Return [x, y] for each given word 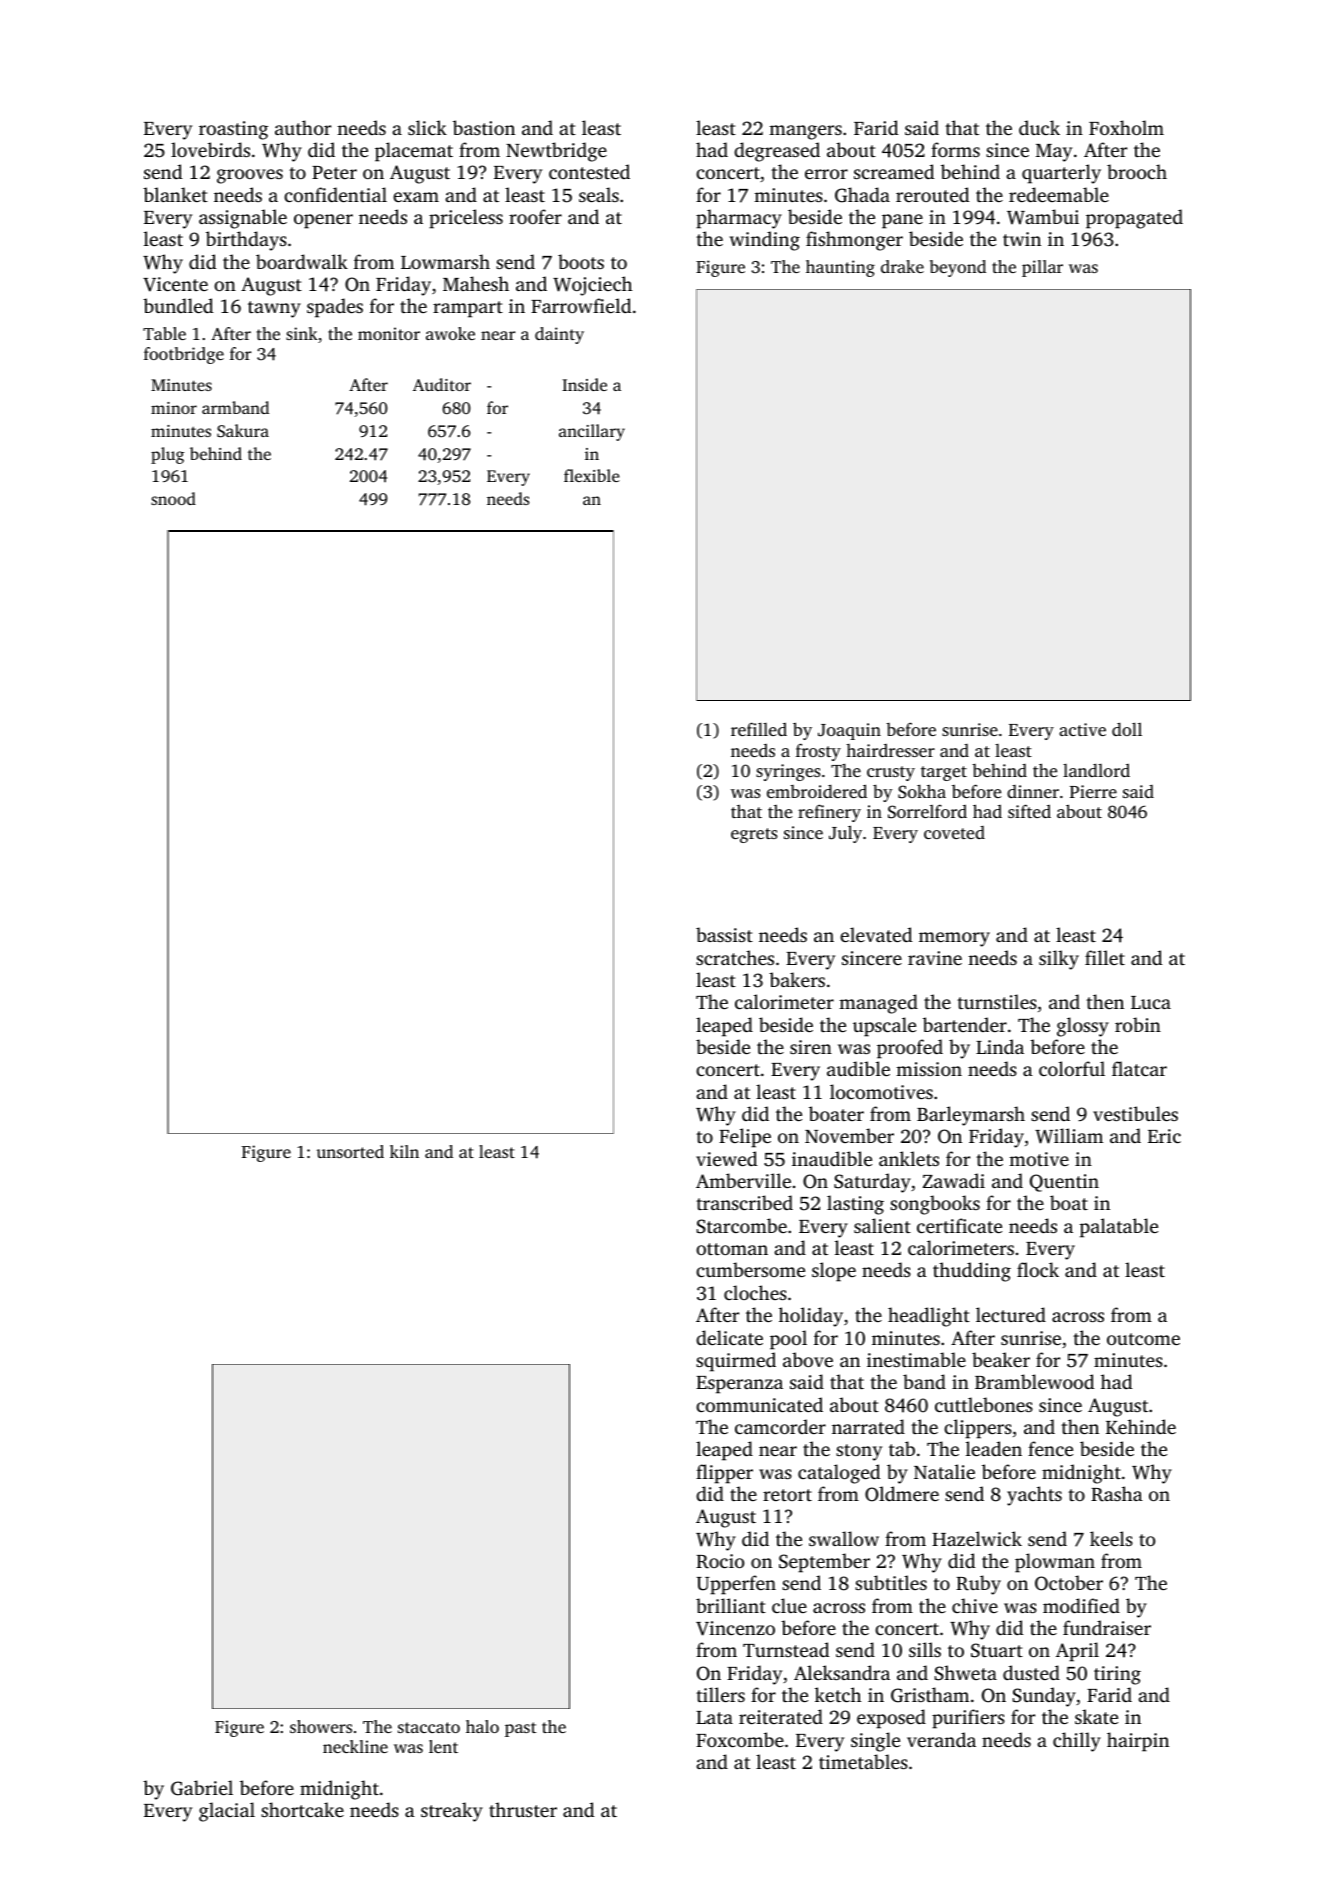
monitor [389, 333]
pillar [1042, 268]
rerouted [932, 194]
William [1069, 1136]
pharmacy [739, 219]
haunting [840, 268]
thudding [972, 1272]
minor [174, 408]
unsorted [350, 1151]
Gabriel [202, 1788]
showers [321, 1726]
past [521, 1729]
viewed [726, 1158]
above [808, 1359]
